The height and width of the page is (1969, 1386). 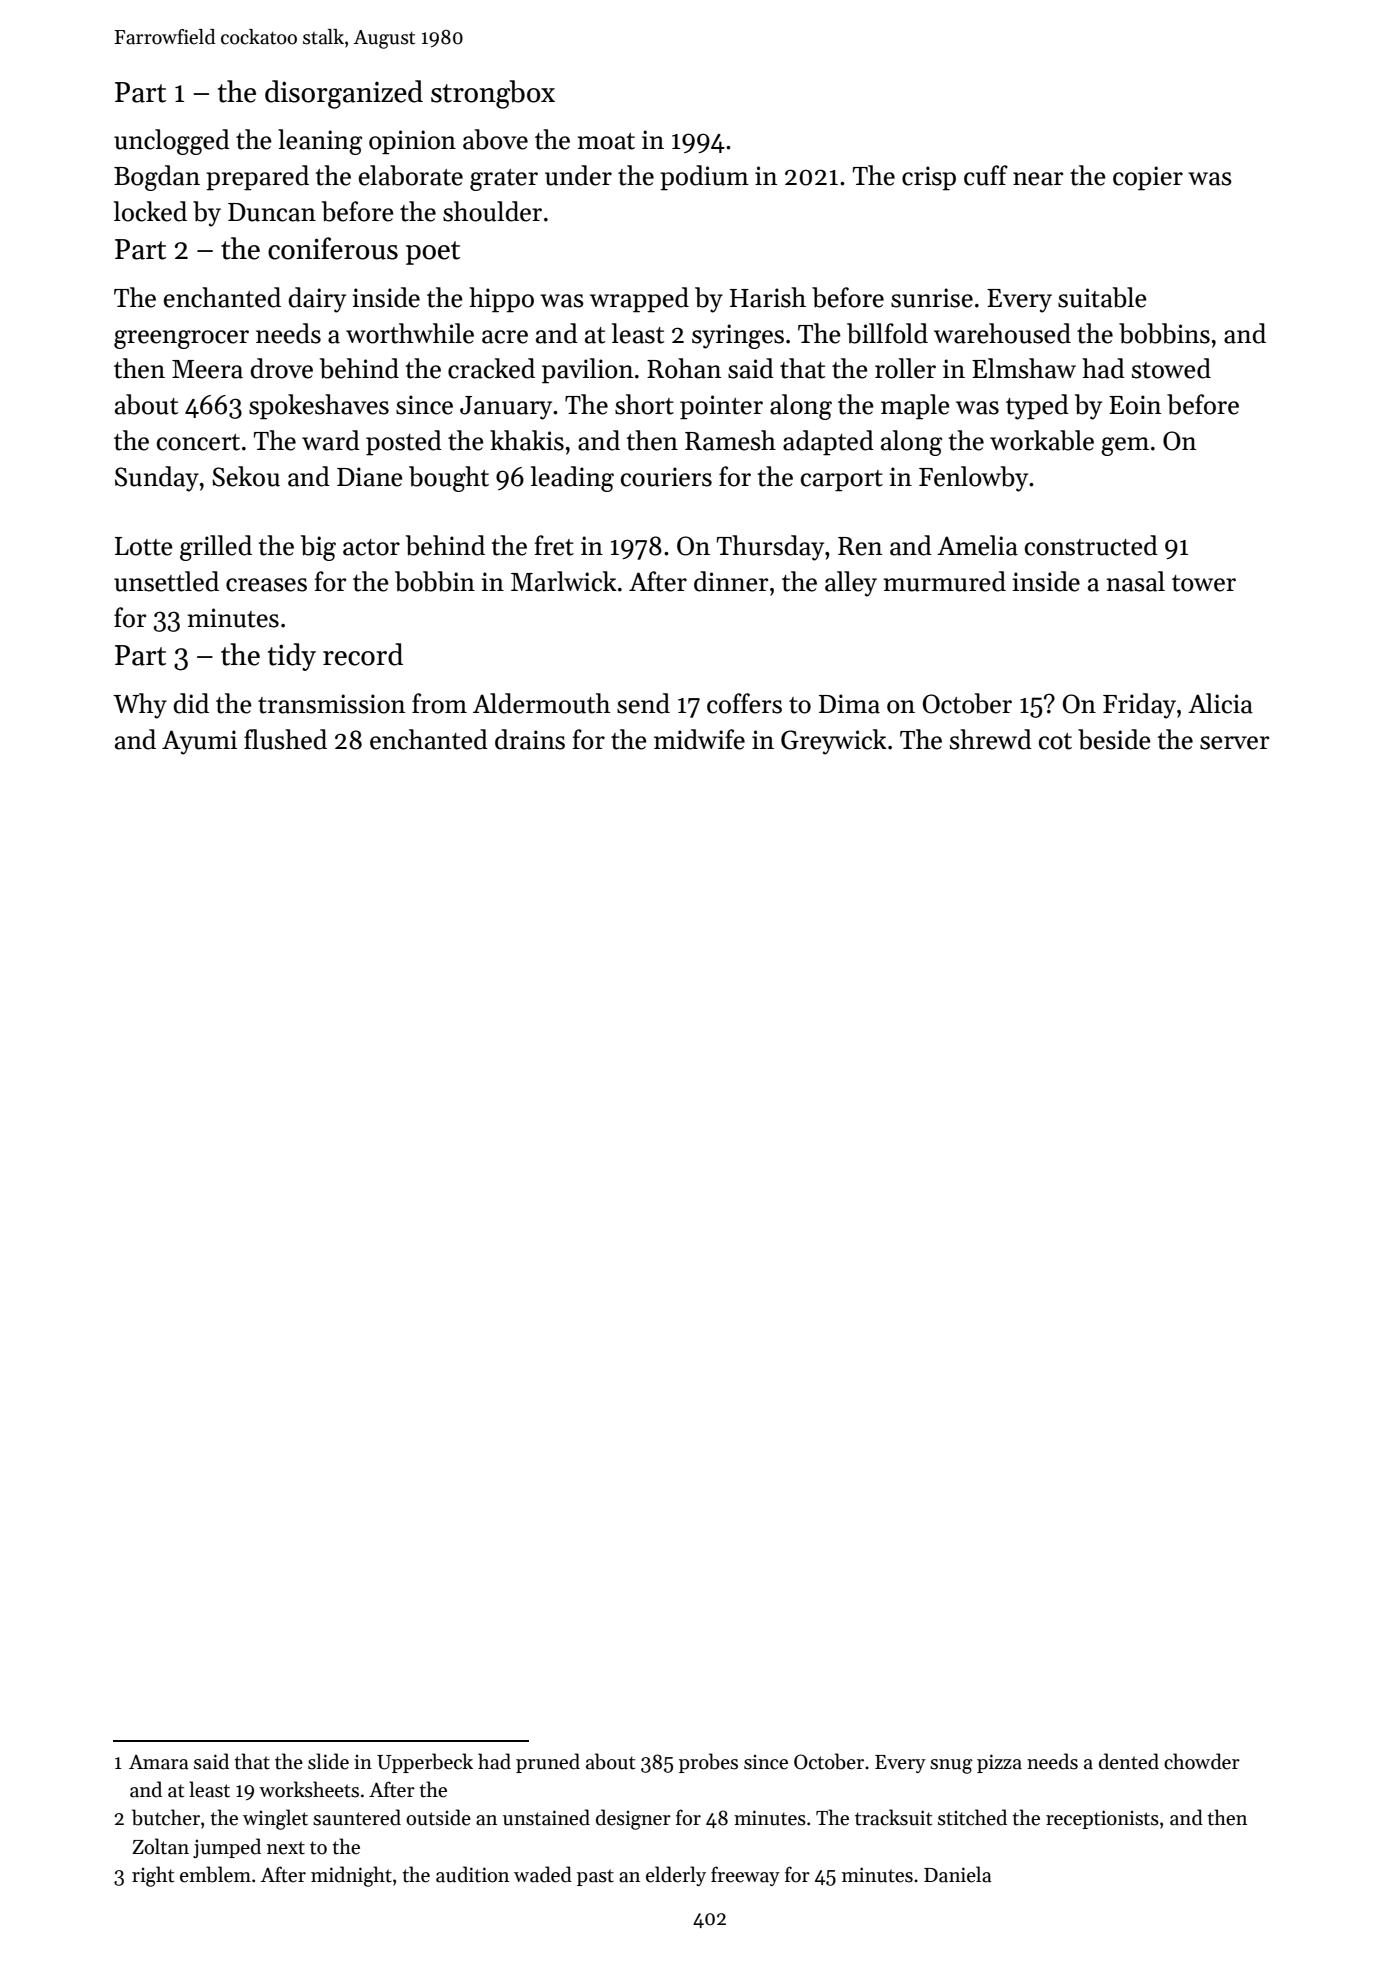 I want to click on cuff, so click(x=986, y=175).
